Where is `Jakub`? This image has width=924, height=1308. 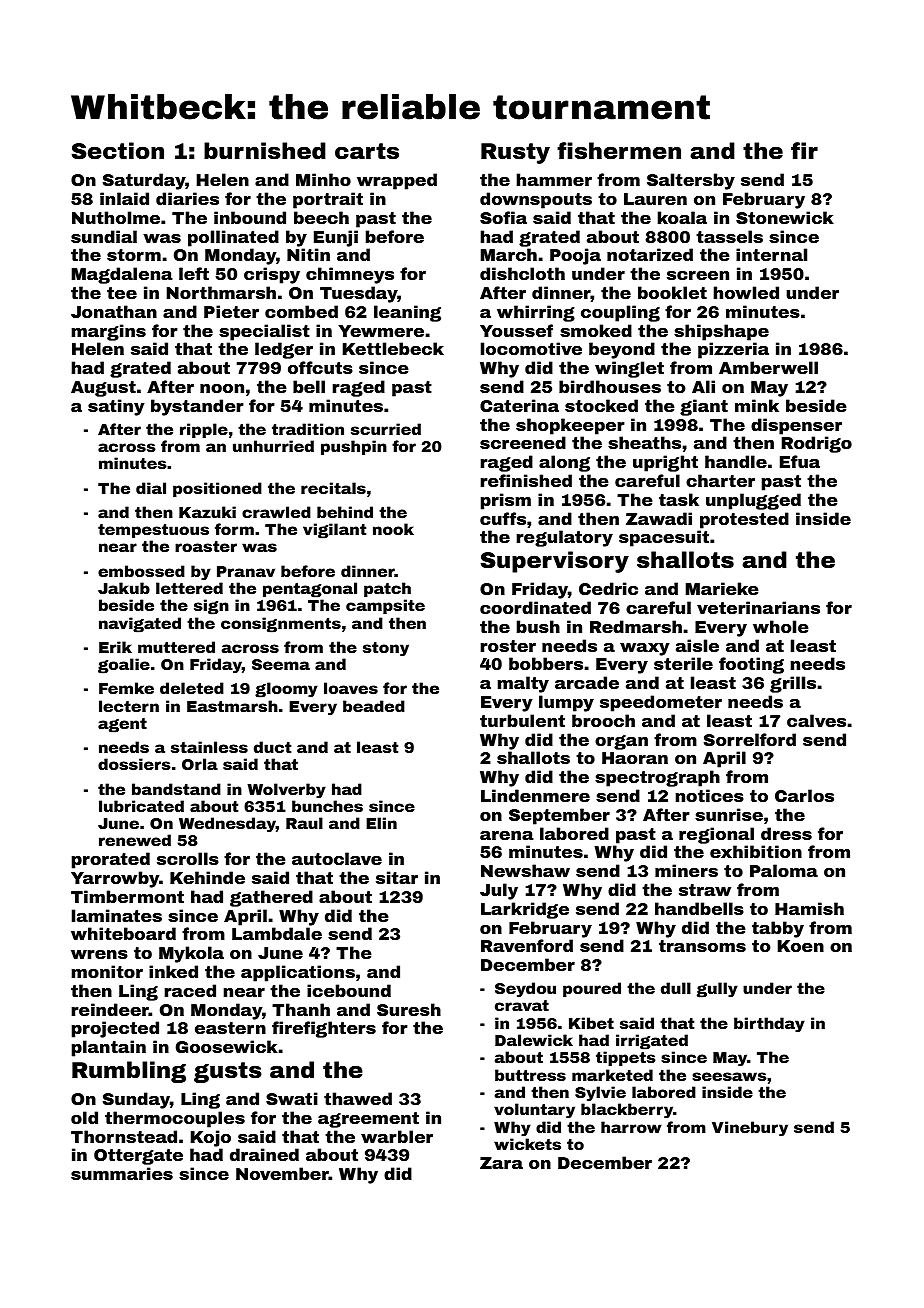 Jakub is located at coordinates (124, 588).
